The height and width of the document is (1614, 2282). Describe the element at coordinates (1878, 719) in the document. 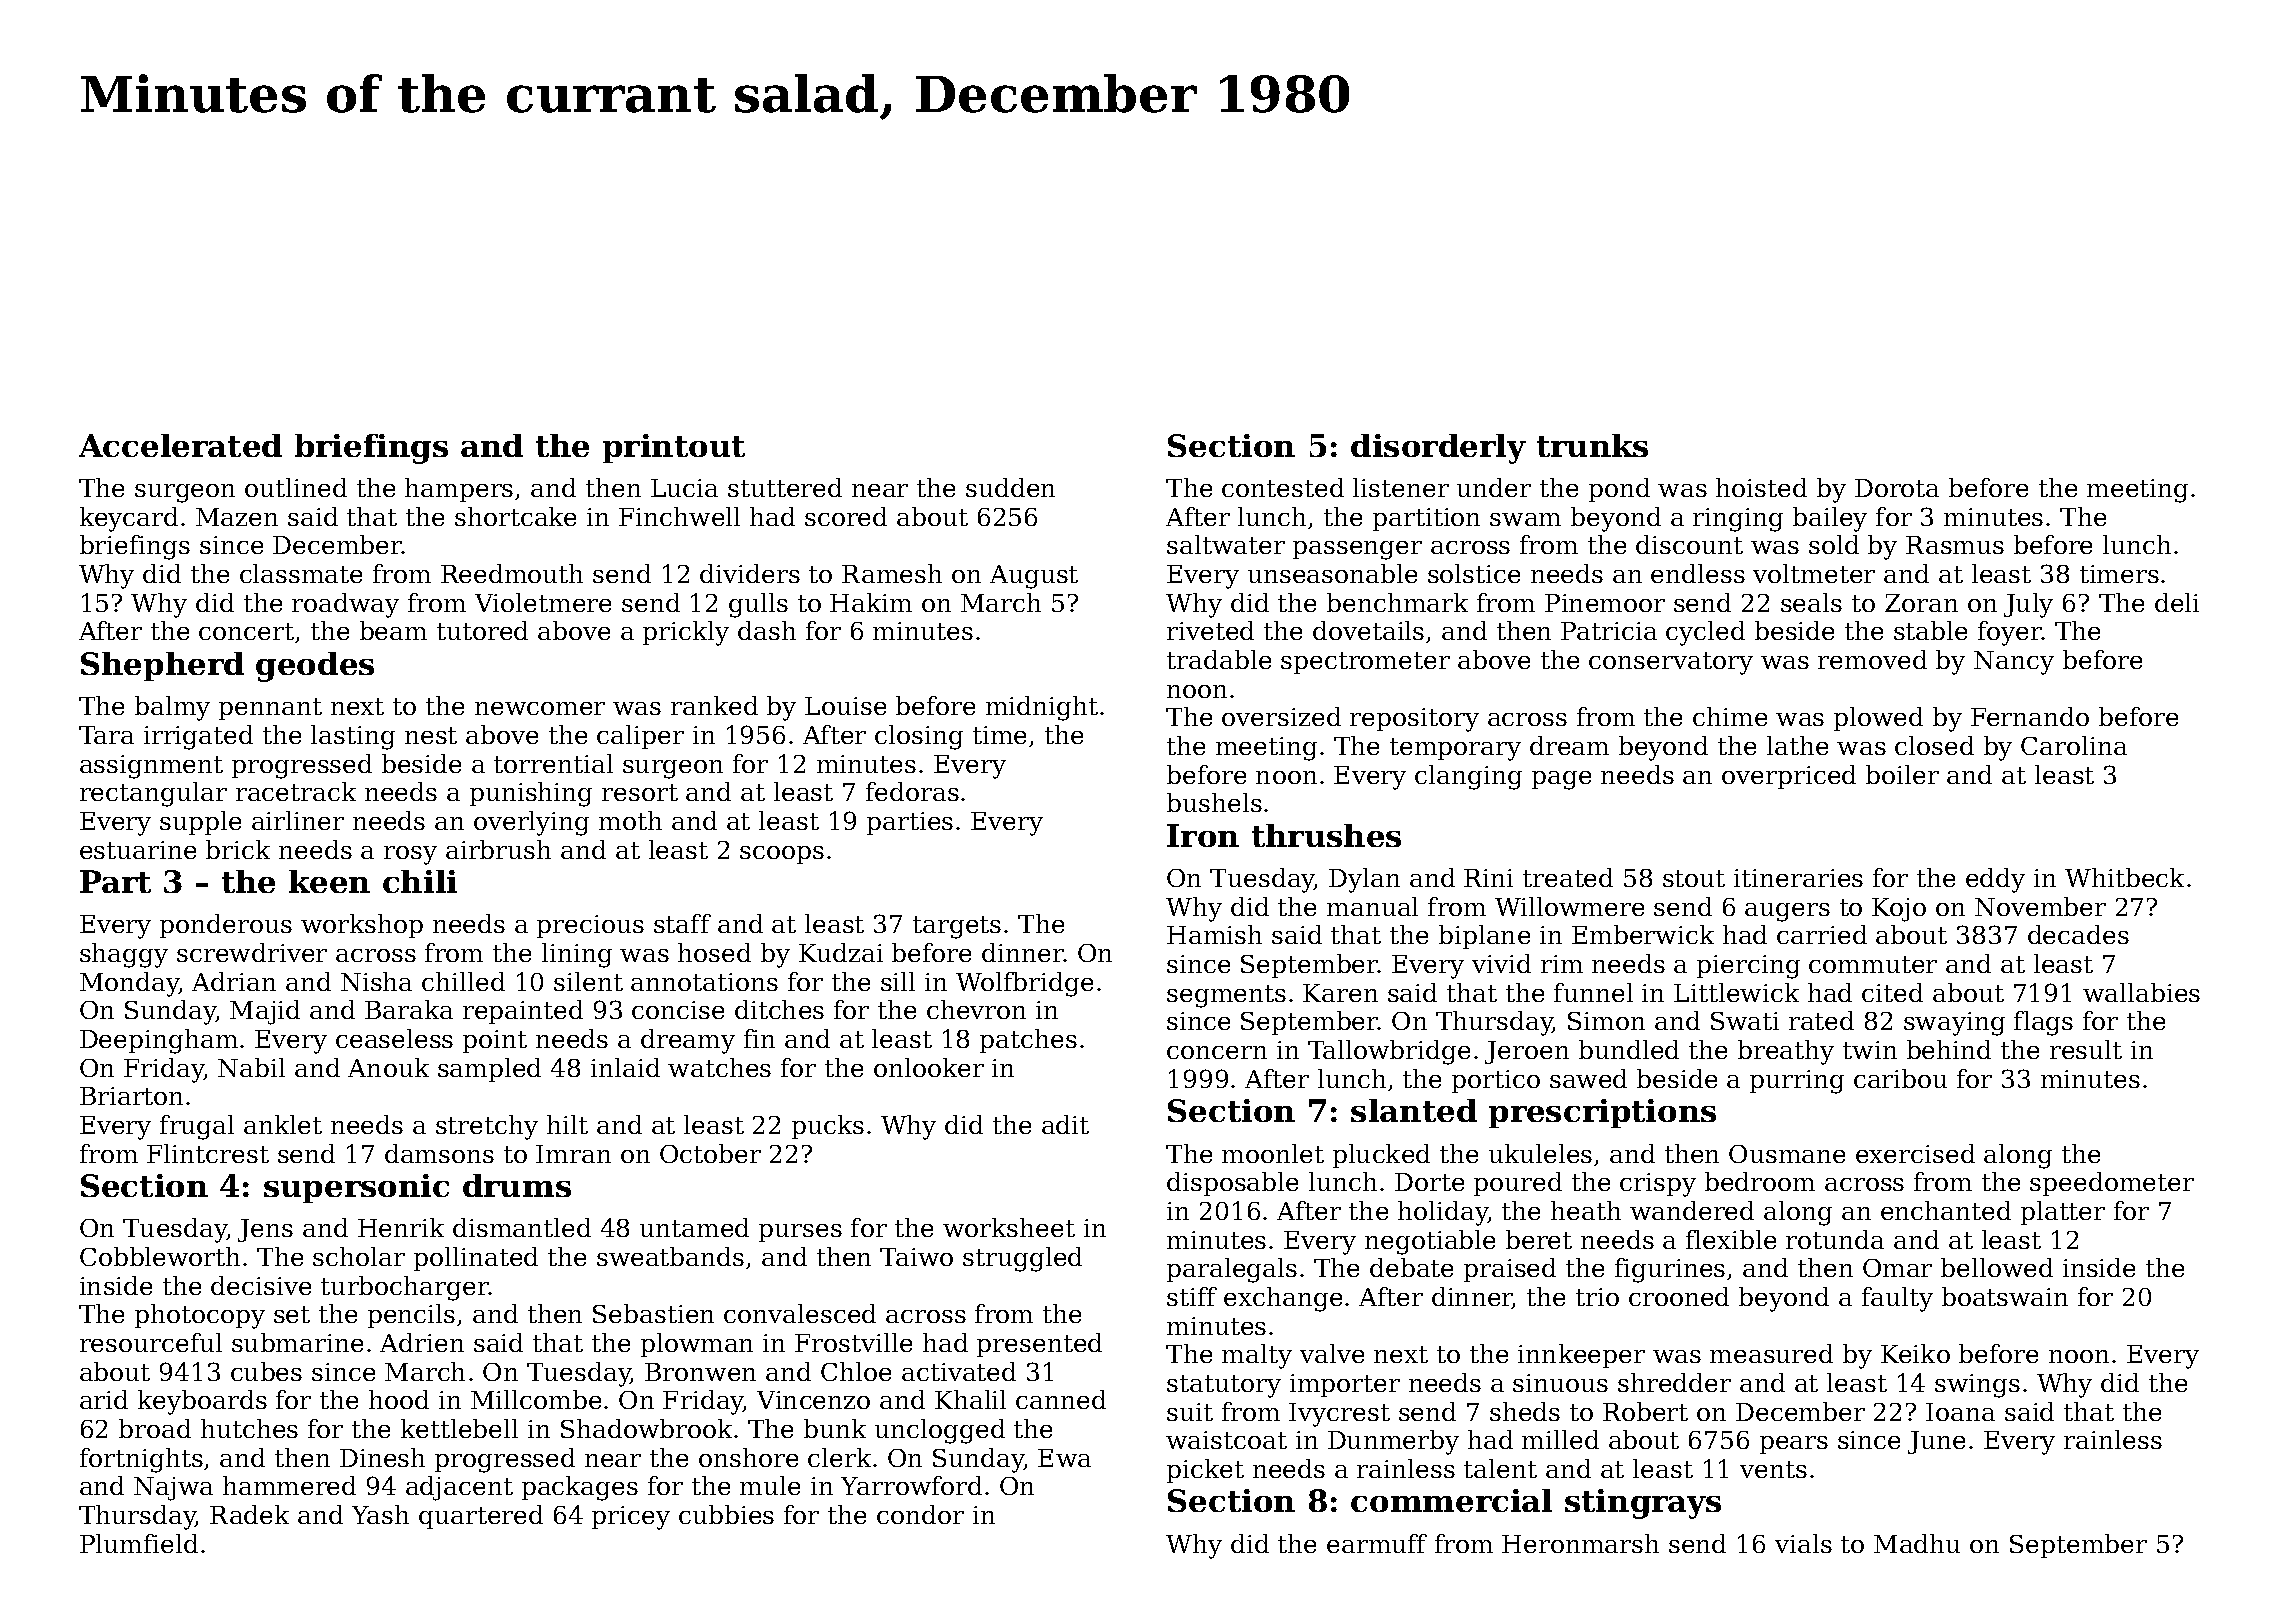

I see `plowed` at that location.
